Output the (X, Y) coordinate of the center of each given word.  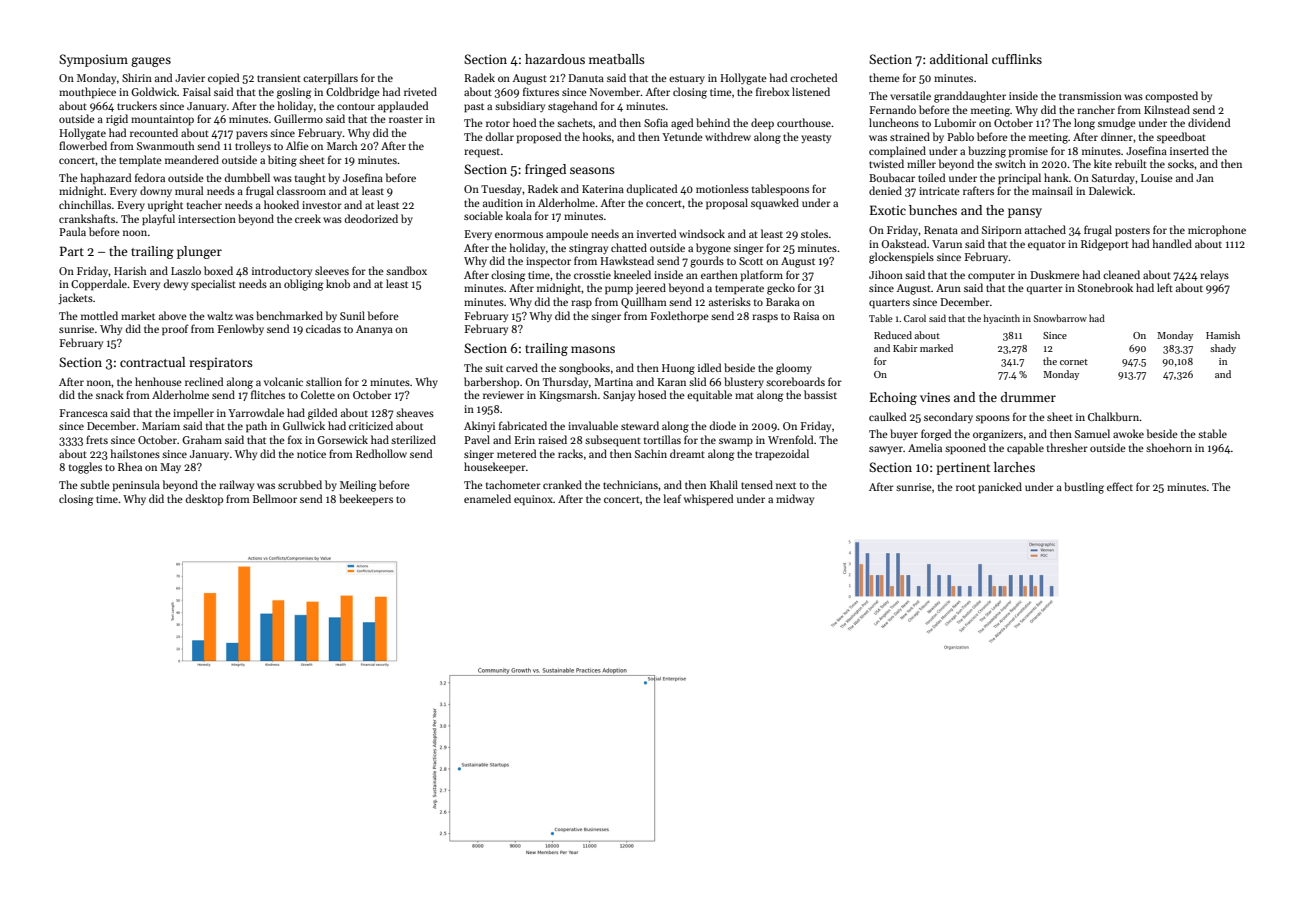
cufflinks (1017, 59)
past (474, 108)
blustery (744, 382)
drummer (1028, 397)
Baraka (783, 301)
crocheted (813, 77)
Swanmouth (166, 145)
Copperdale (99, 285)
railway (236, 485)
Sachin (651, 453)
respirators (221, 363)
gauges (151, 62)
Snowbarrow (1060, 318)
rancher (1096, 109)
